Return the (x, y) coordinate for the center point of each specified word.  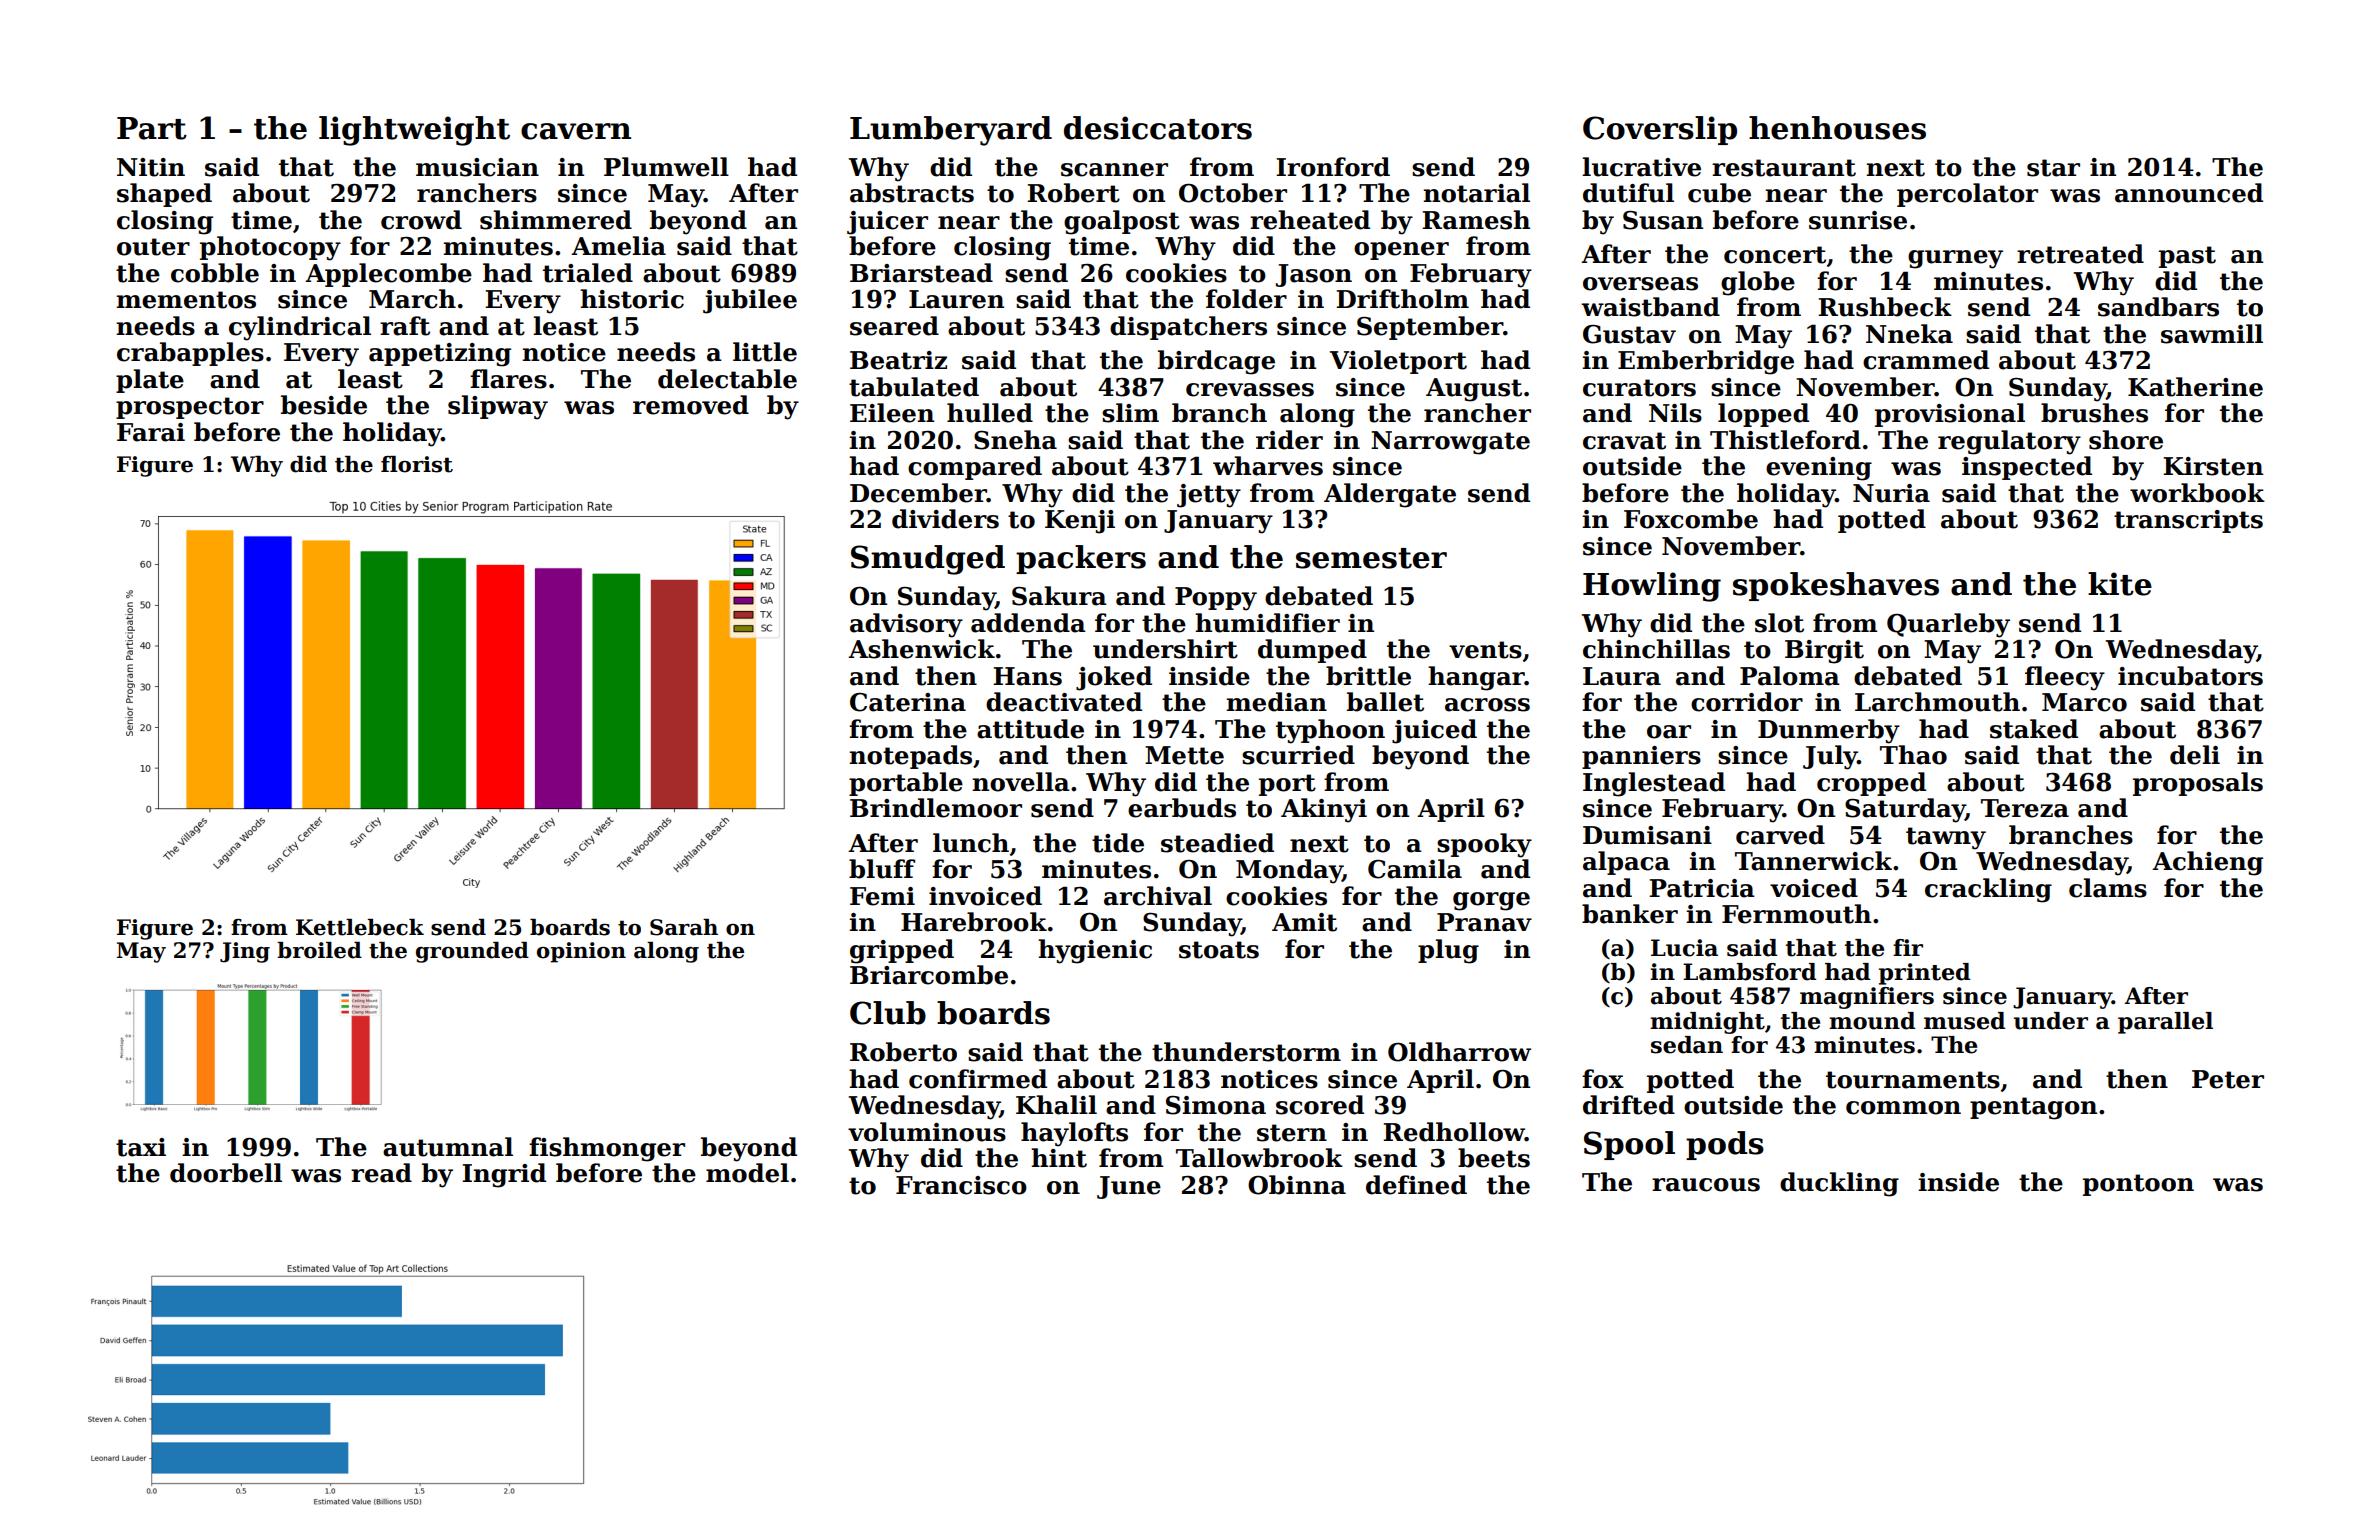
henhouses (1837, 128)
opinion (581, 952)
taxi (141, 1147)
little (765, 352)
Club (888, 1013)
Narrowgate (1450, 443)
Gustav (1629, 334)
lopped (1763, 415)
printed (1924, 974)
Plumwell (666, 167)
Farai (151, 432)
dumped (1312, 651)
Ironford (1333, 167)
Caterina (908, 702)
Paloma (1790, 676)
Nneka (1909, 334)
